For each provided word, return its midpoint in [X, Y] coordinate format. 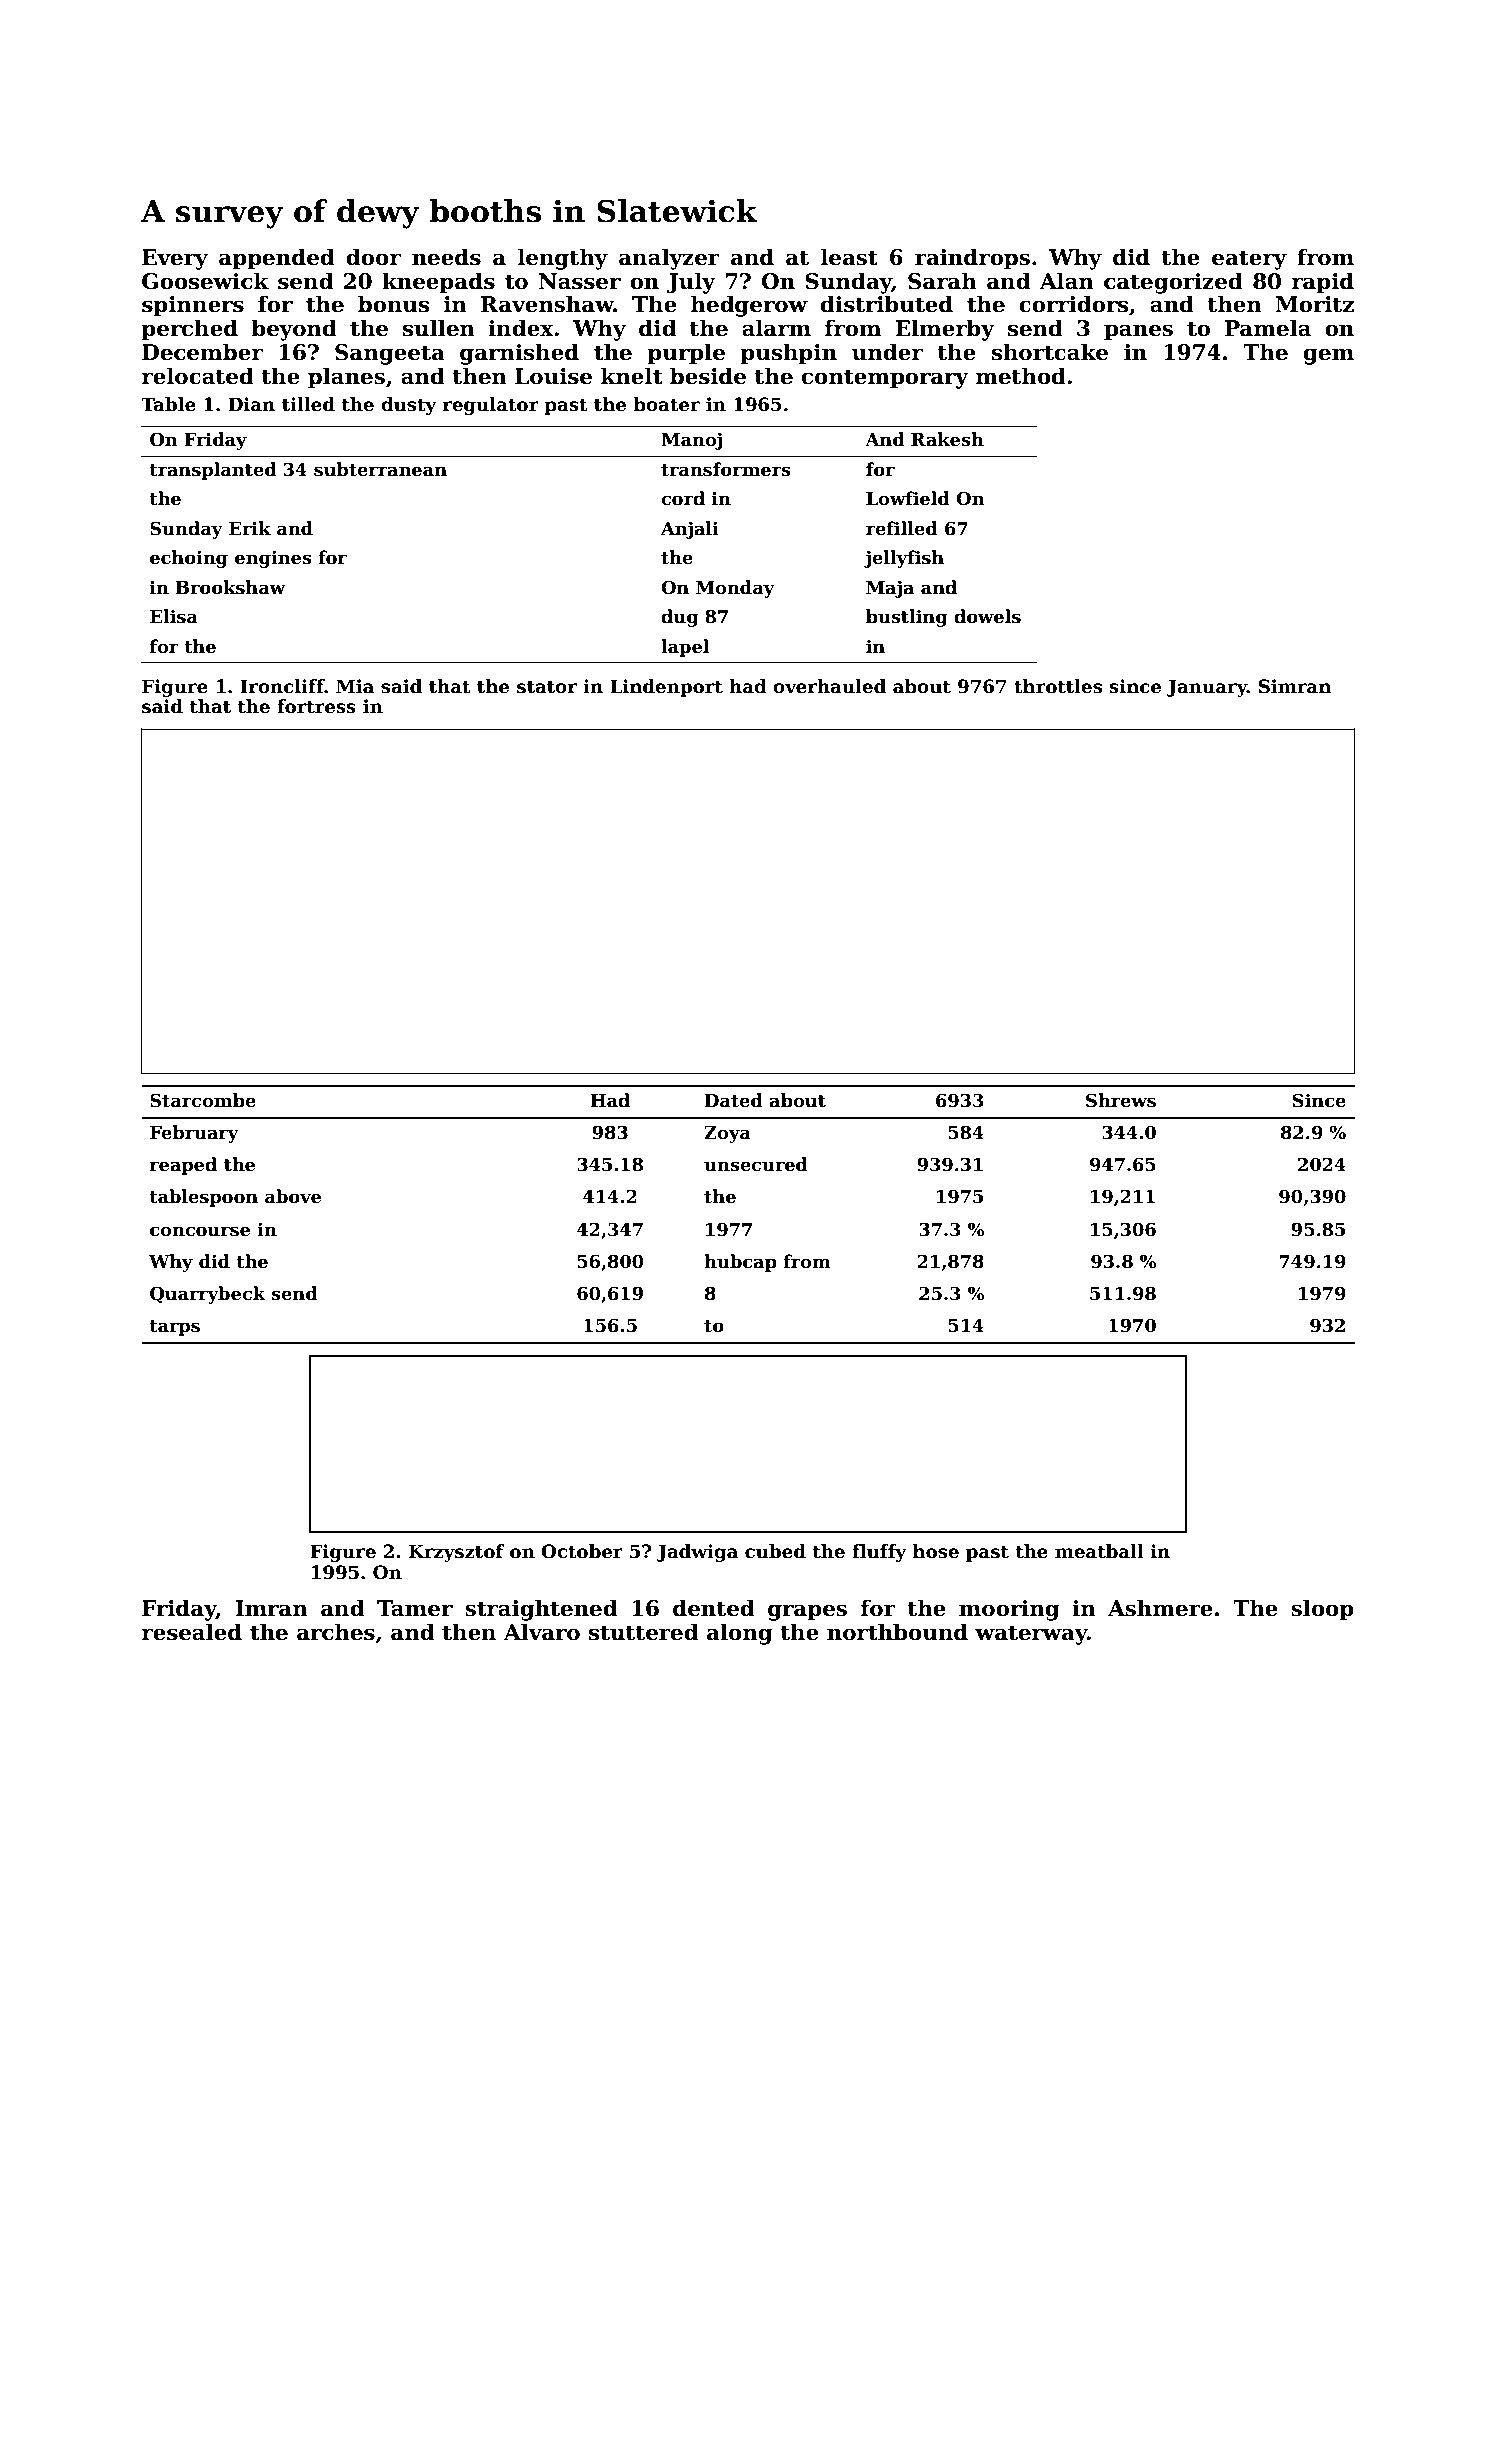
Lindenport [666, 688]
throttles [1058, 686]
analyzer [669, 259]
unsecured [756, 1164]
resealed [192, 1632]
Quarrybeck [208, 1295]
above [293, 1196]
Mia [355, 686]
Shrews [1121, 1100]
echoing [189, 559]
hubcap [740, 1263]
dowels [987, 616]
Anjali [690, 530]
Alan [1066, 281]
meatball [1099, 1551]
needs [446, 257]
